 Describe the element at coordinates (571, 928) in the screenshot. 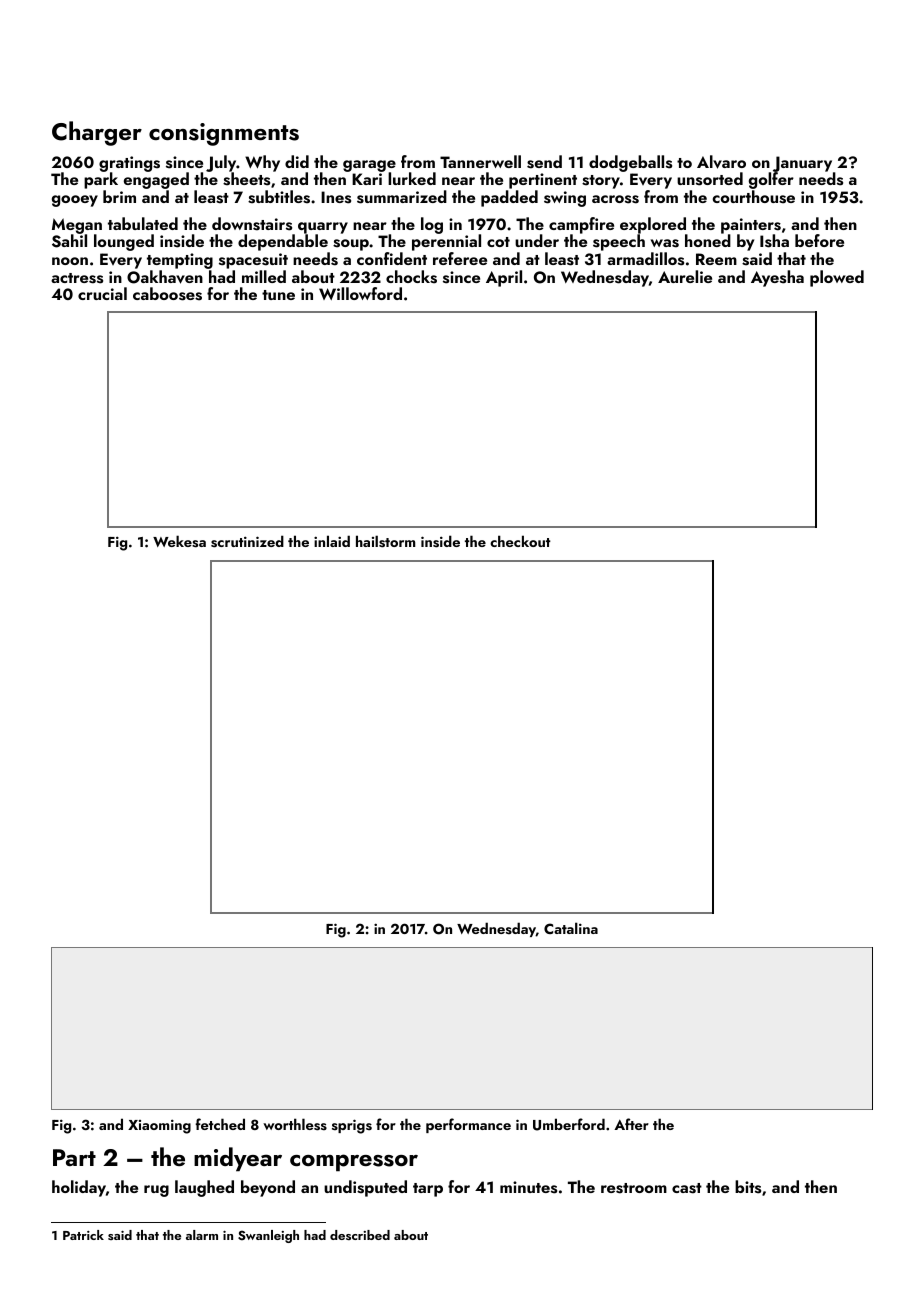

I see `Catalina` at that location.
